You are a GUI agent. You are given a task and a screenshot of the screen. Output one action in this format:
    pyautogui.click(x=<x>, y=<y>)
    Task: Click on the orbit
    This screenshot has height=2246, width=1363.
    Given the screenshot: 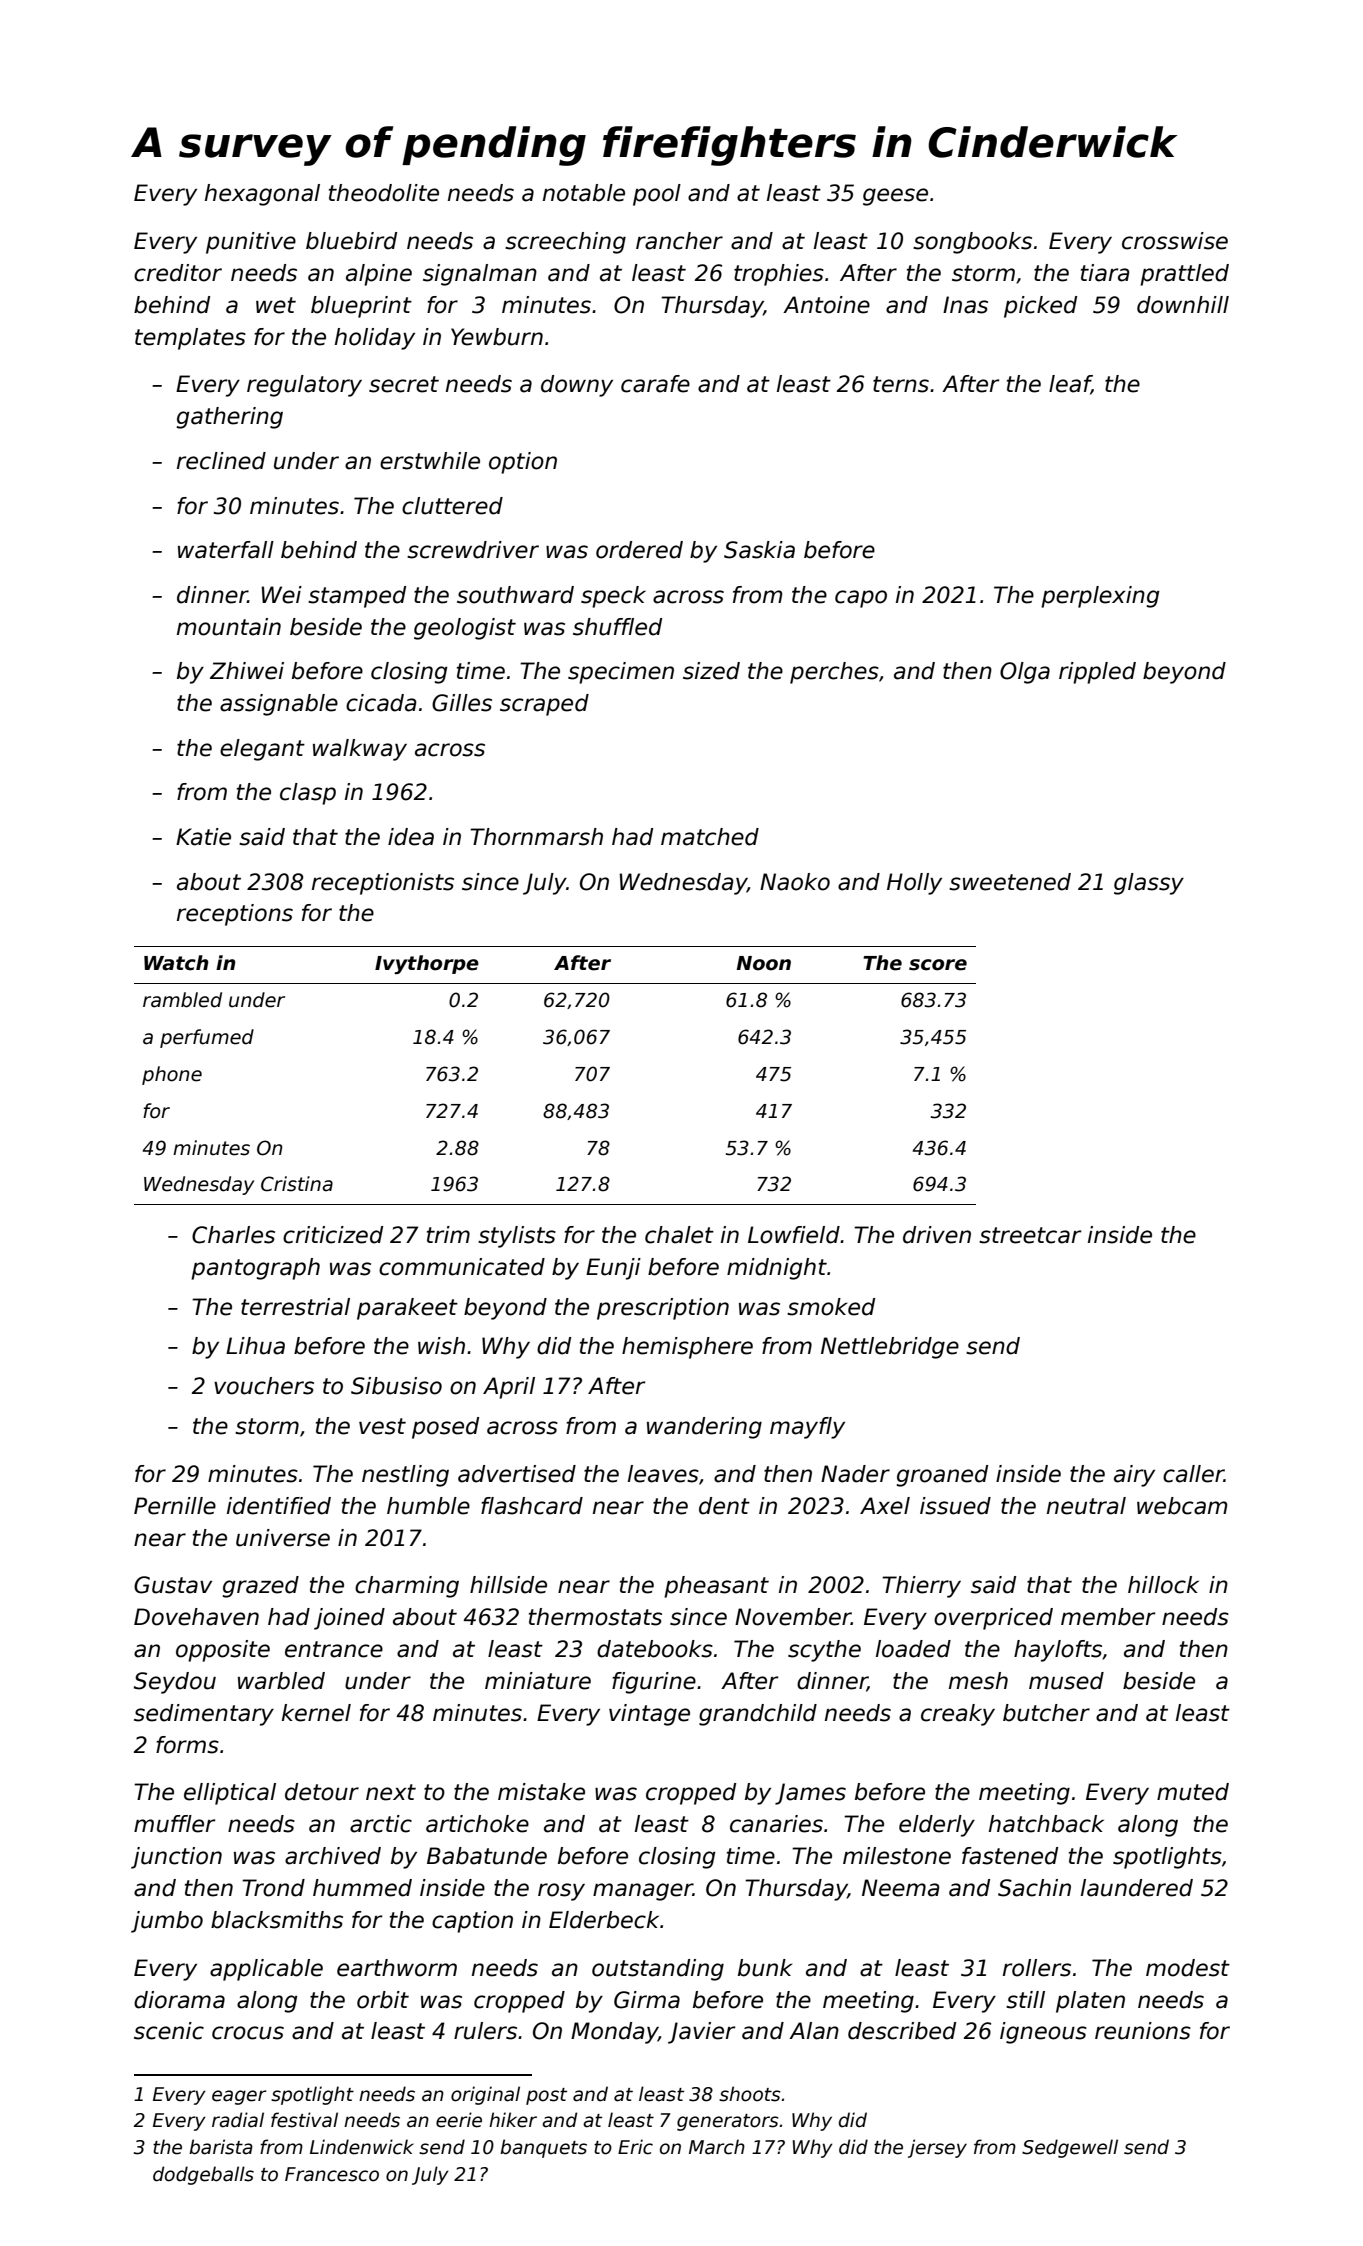 What is the action you would take?
    pyautogui.click(x=383, y=2000)
